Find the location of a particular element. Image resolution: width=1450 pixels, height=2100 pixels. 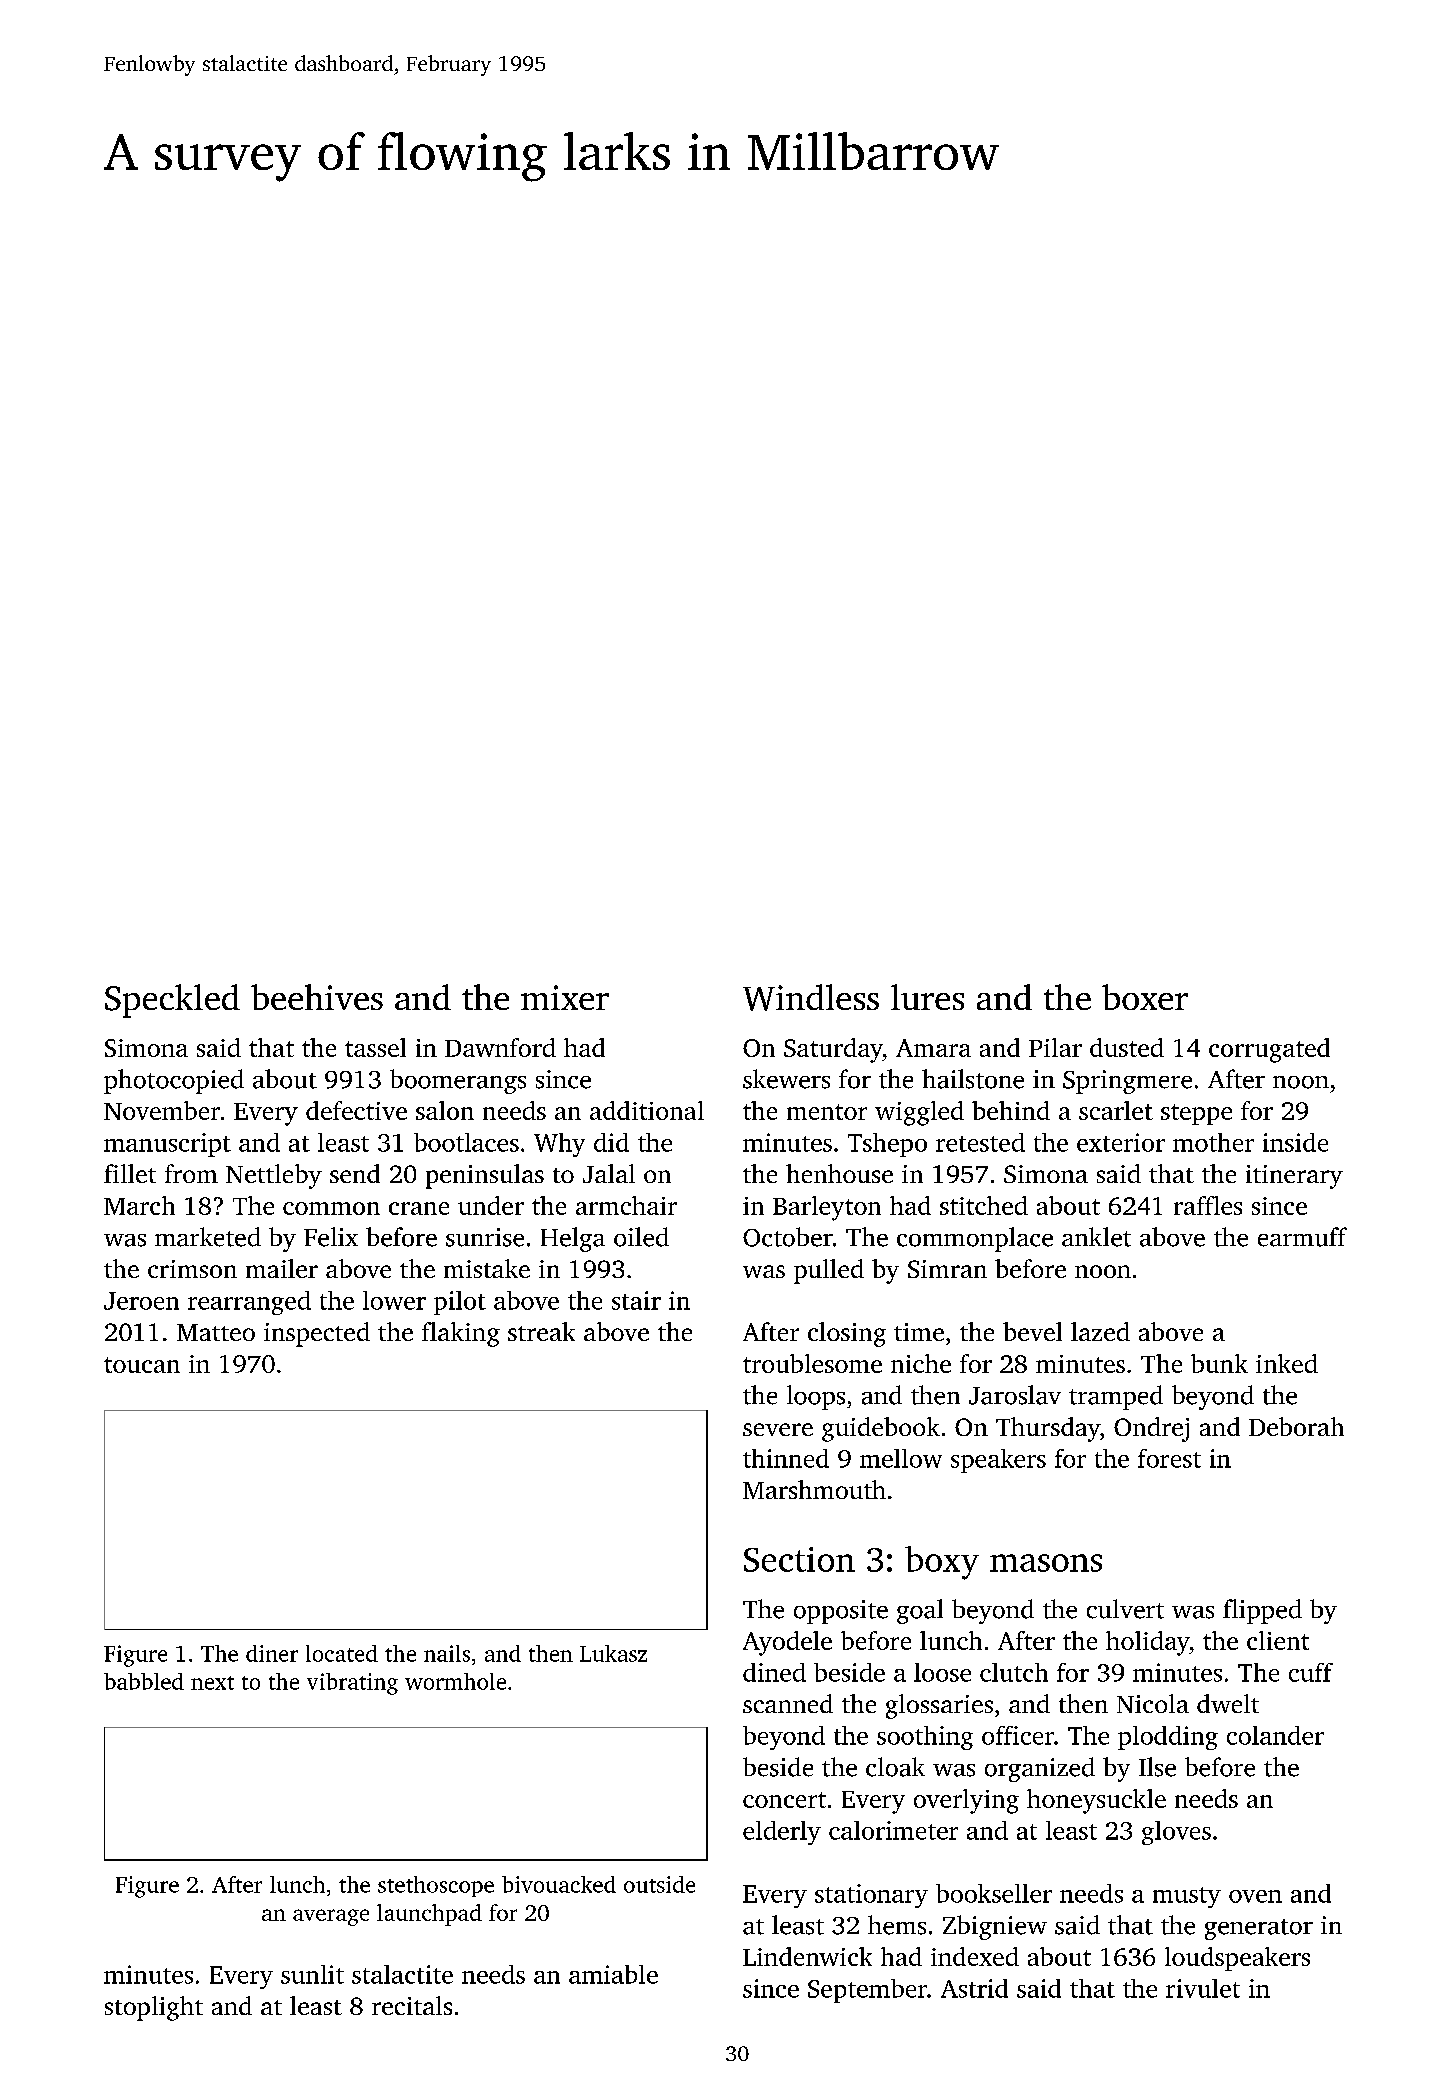

flaking is located at coordinates (461, 1334).
